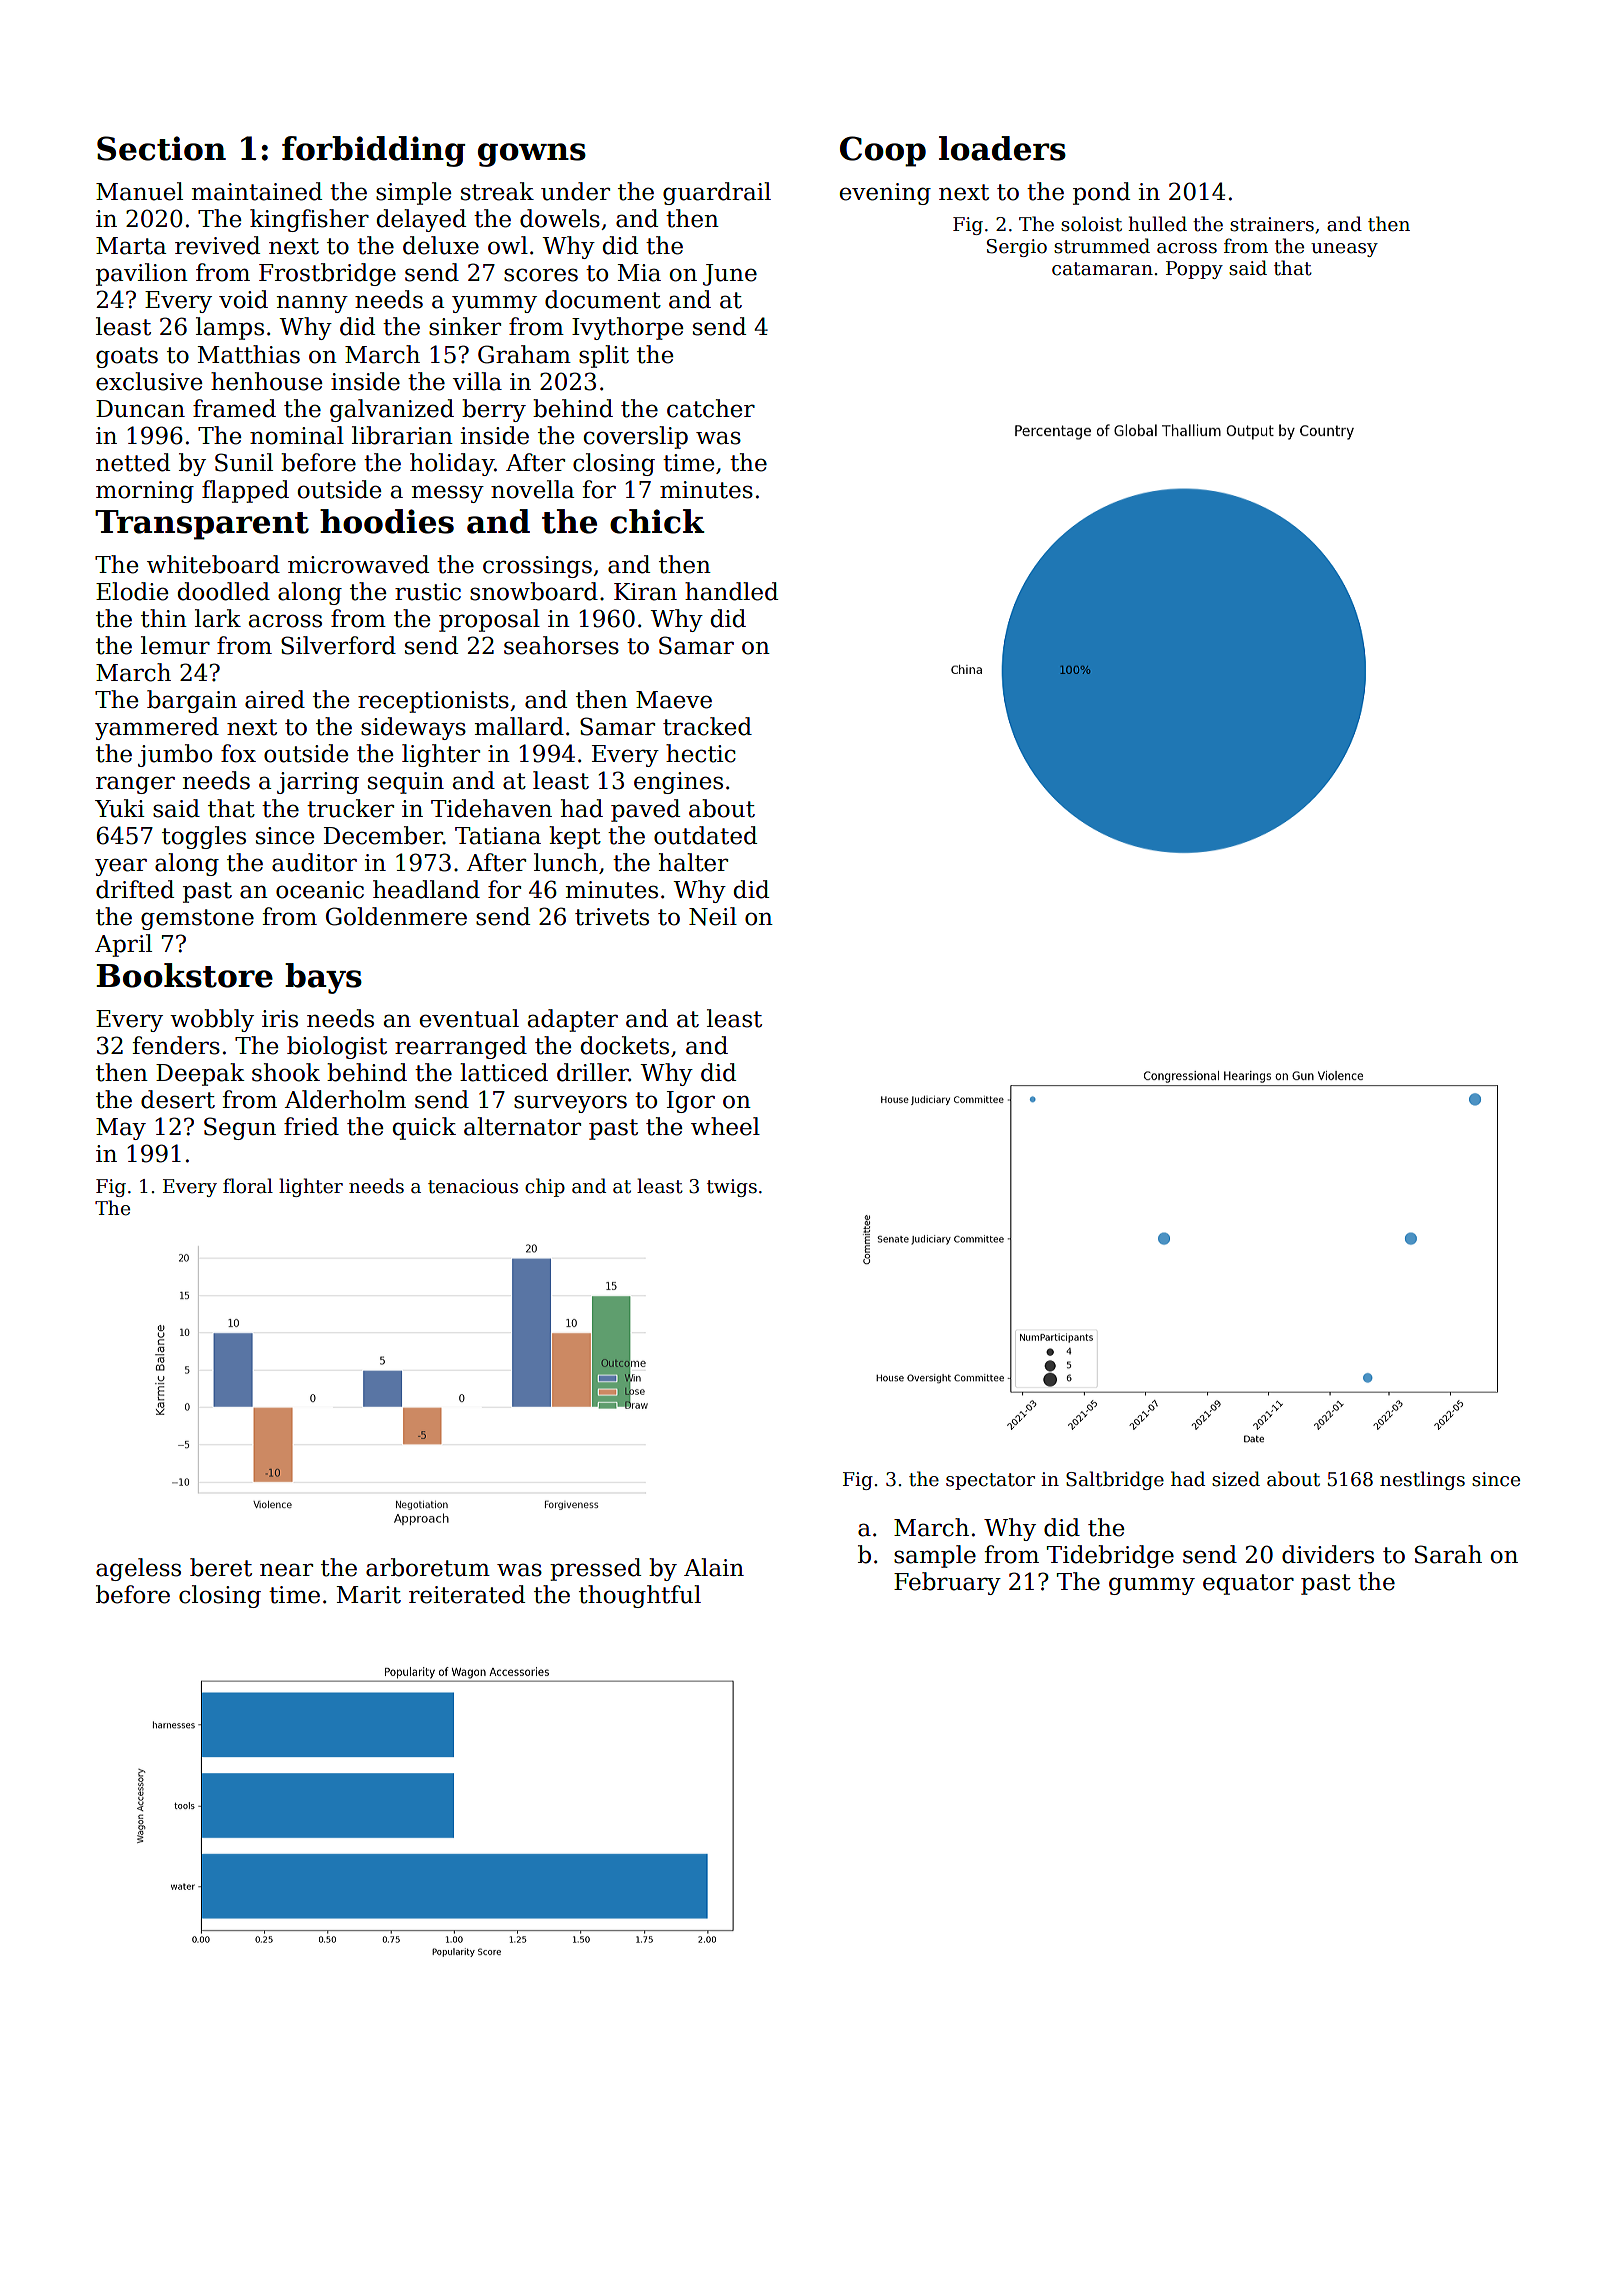 The width and height of the image is (1620, 2292). I want to click on ageless, so click(138, 1569).
